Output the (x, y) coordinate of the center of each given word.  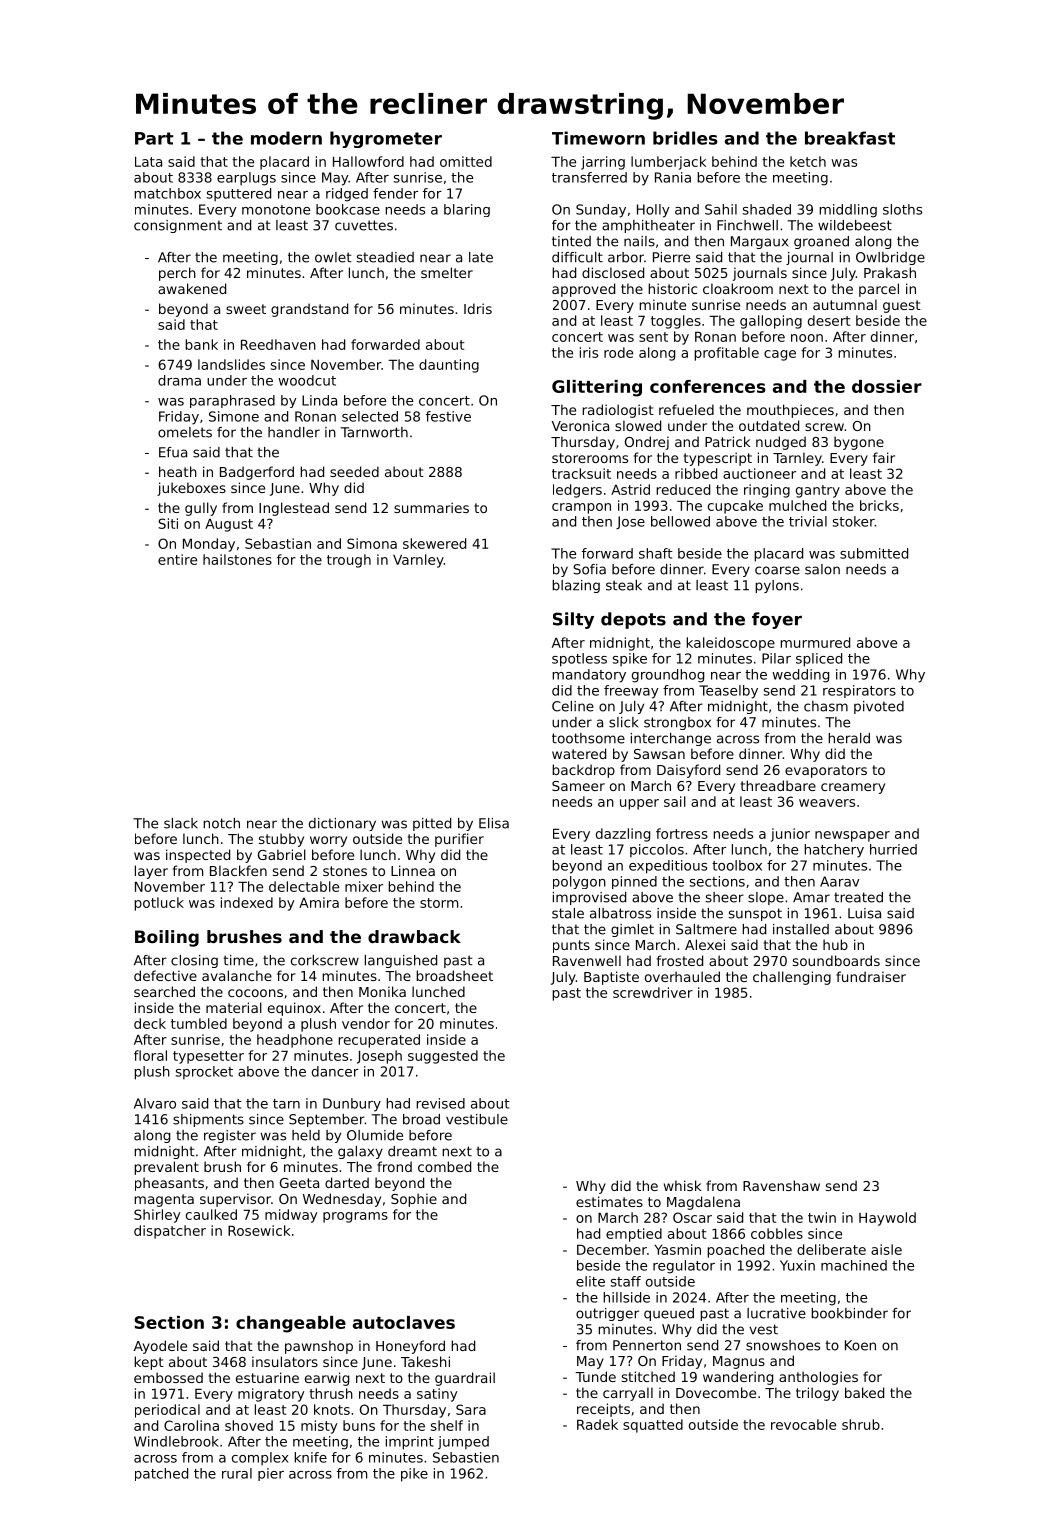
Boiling (167, 938)
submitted (874, 553)
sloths (902, 209)
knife (310, 1457)
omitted (466, 161)
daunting (449, 366)
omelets (185, 432)
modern (286, 138)
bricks (879, 505)
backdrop (583, 771)
